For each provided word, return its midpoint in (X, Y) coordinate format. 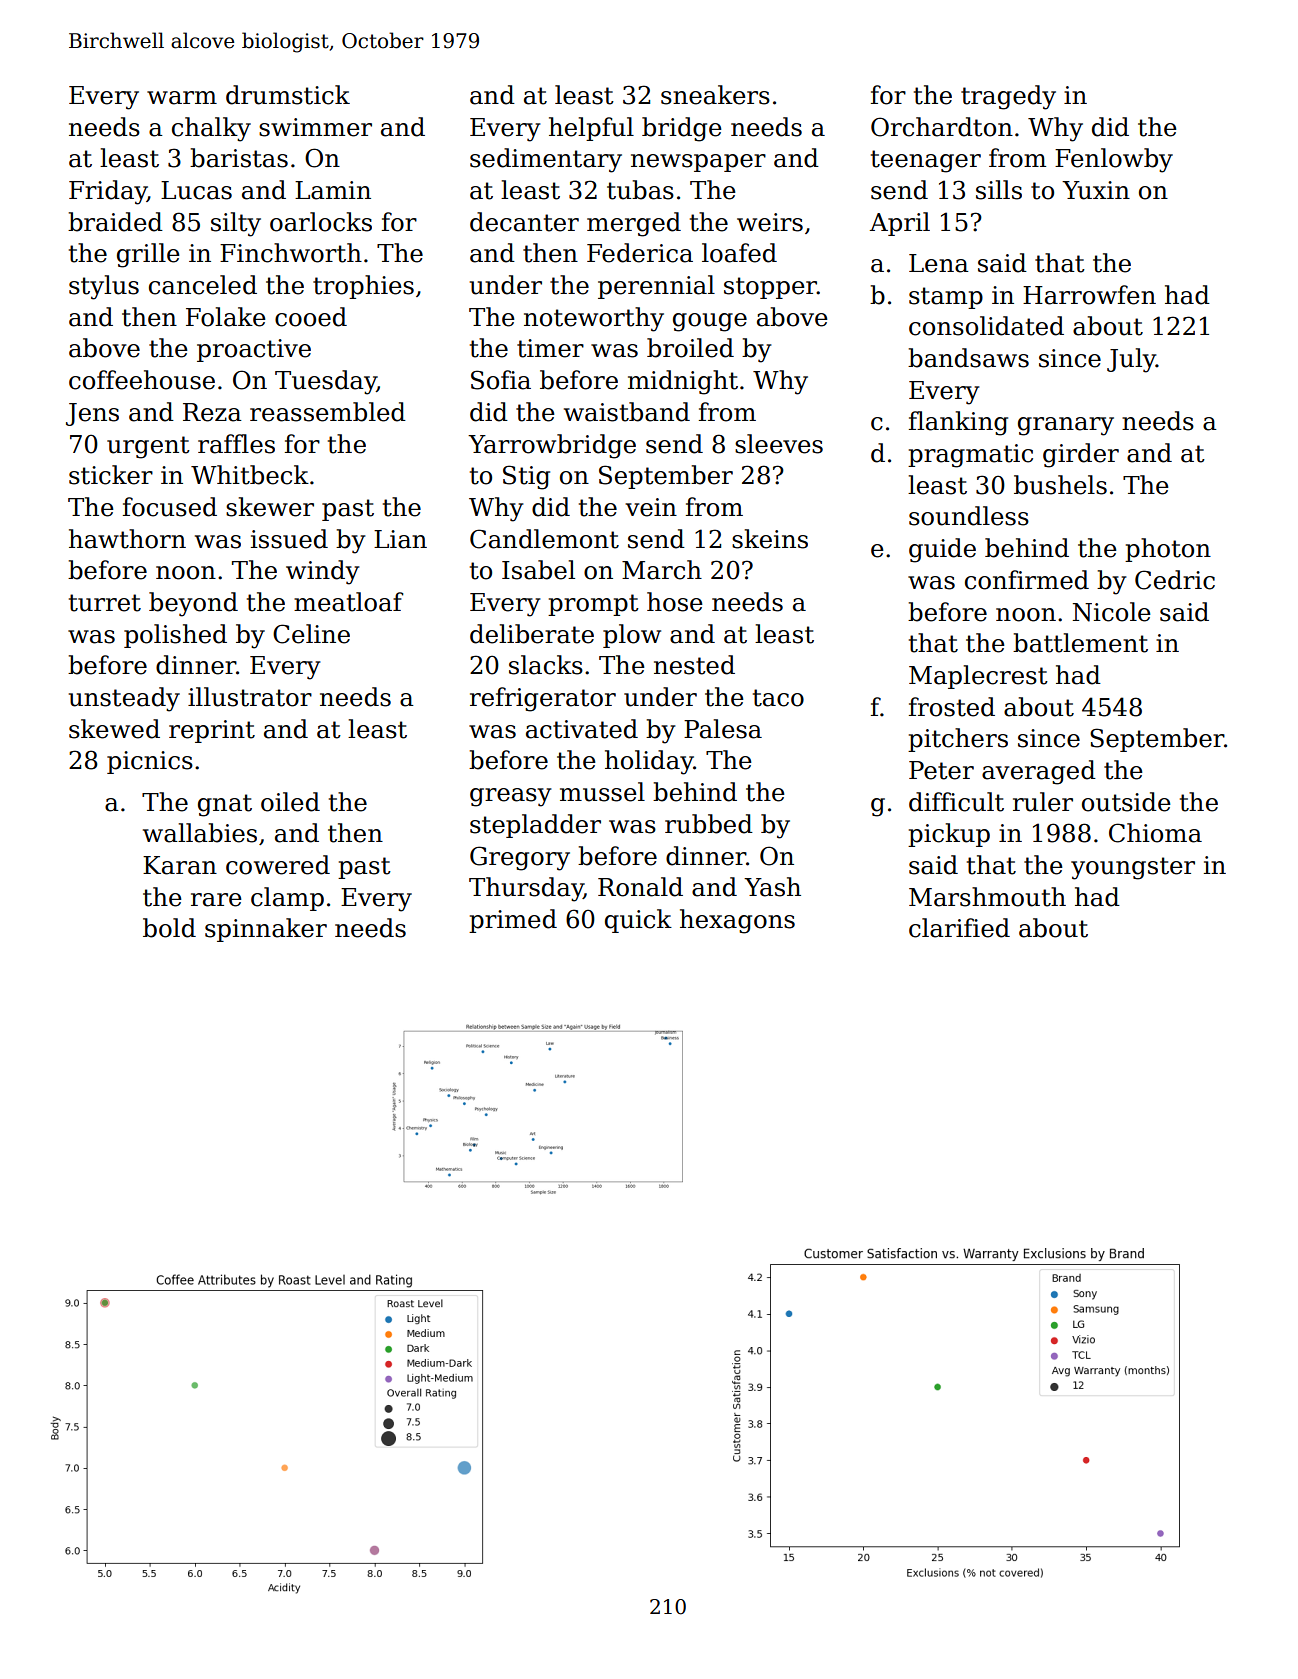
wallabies (200, 833)
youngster (1133, 868)
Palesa (723, 729)
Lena (939, 263)
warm (182, 98)
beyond (193, 604)
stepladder (535, 826)
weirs (770, 222)
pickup (949, 835)
